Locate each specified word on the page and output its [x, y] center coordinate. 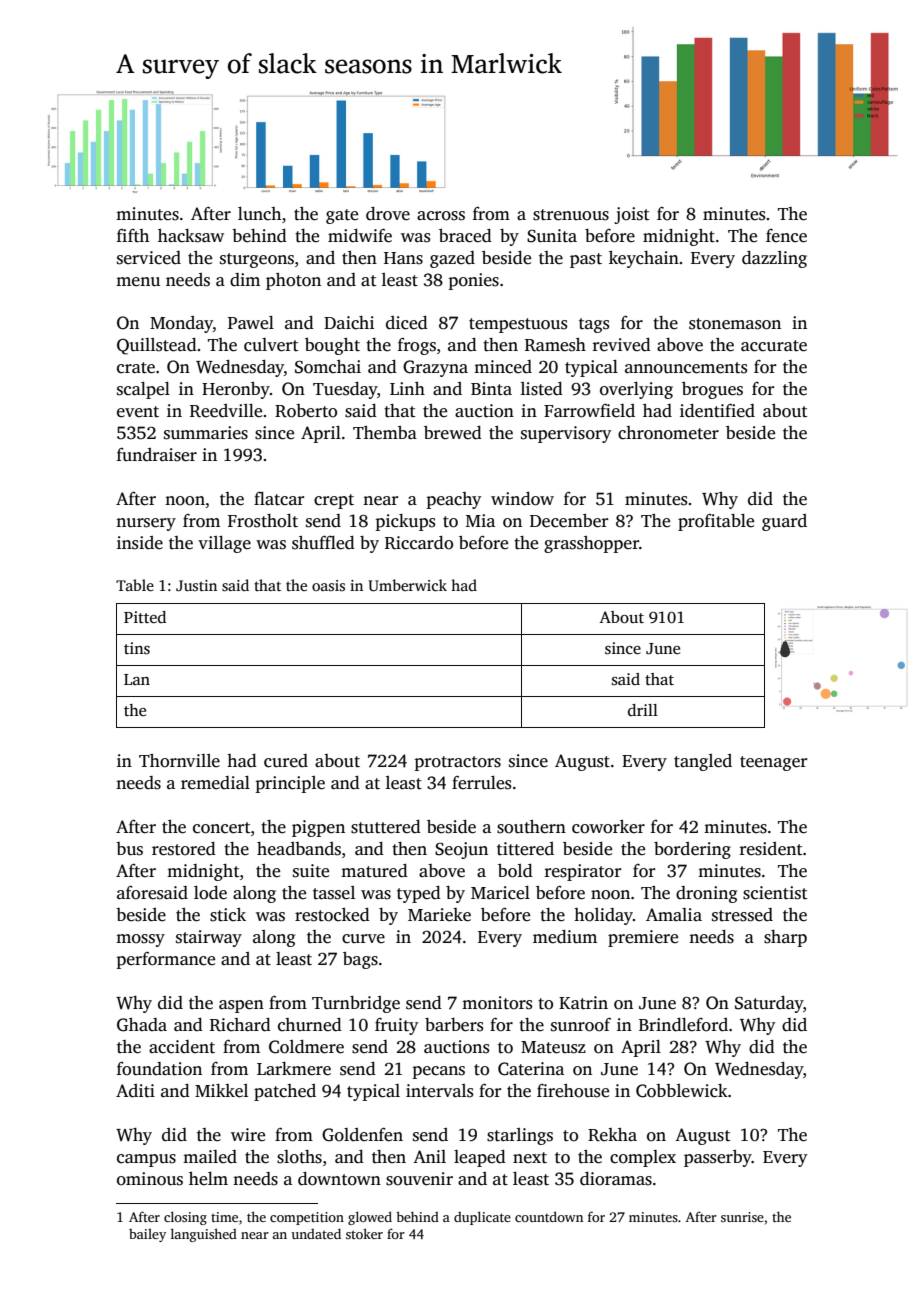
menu [138, 282]
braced [465, 236]
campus [146, 1160]
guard [784, 522]
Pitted [145, 617]
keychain [644, 259]
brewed [453, 433]
